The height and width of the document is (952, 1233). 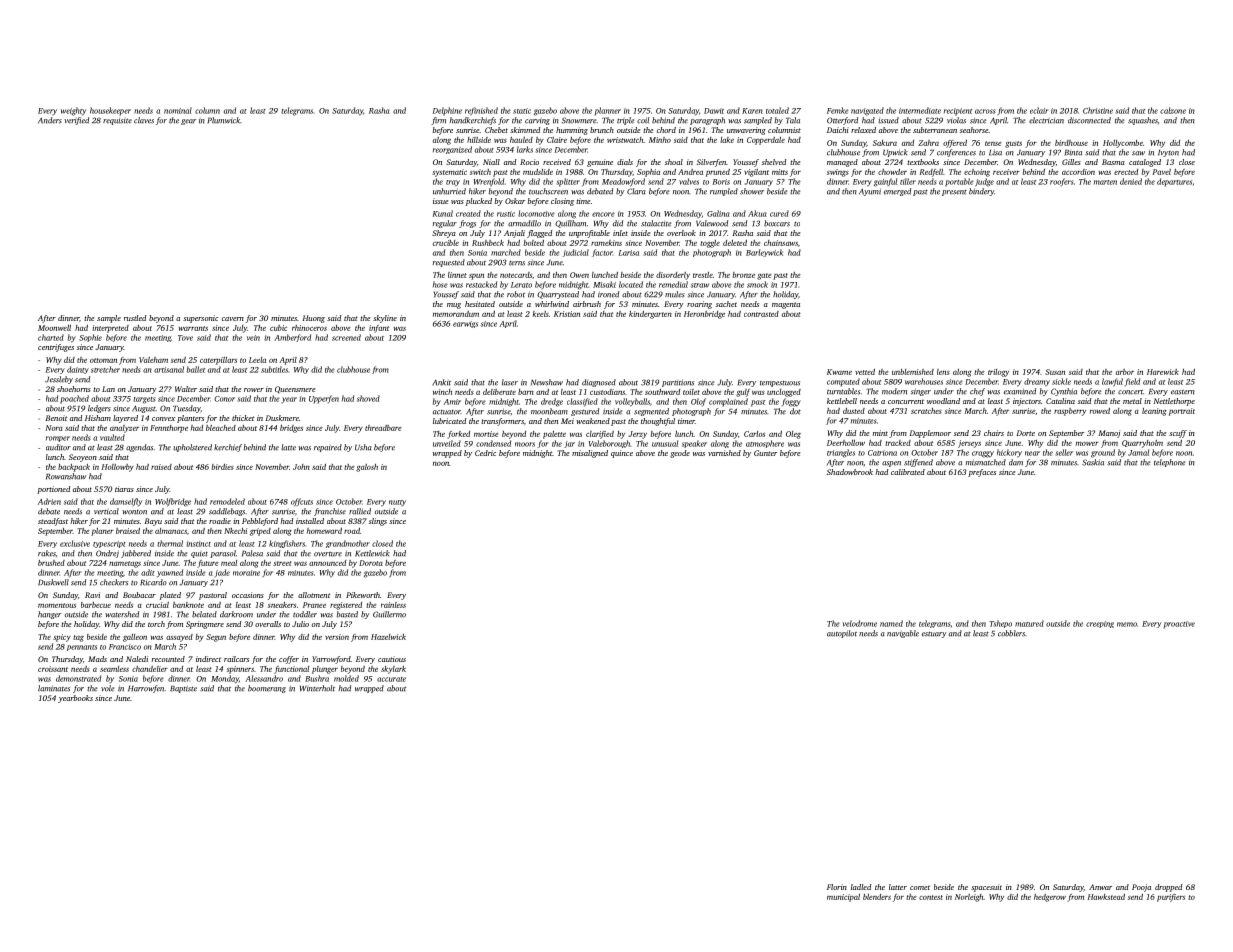 I want to click on Baptiste, so click(x=183, y=689).
